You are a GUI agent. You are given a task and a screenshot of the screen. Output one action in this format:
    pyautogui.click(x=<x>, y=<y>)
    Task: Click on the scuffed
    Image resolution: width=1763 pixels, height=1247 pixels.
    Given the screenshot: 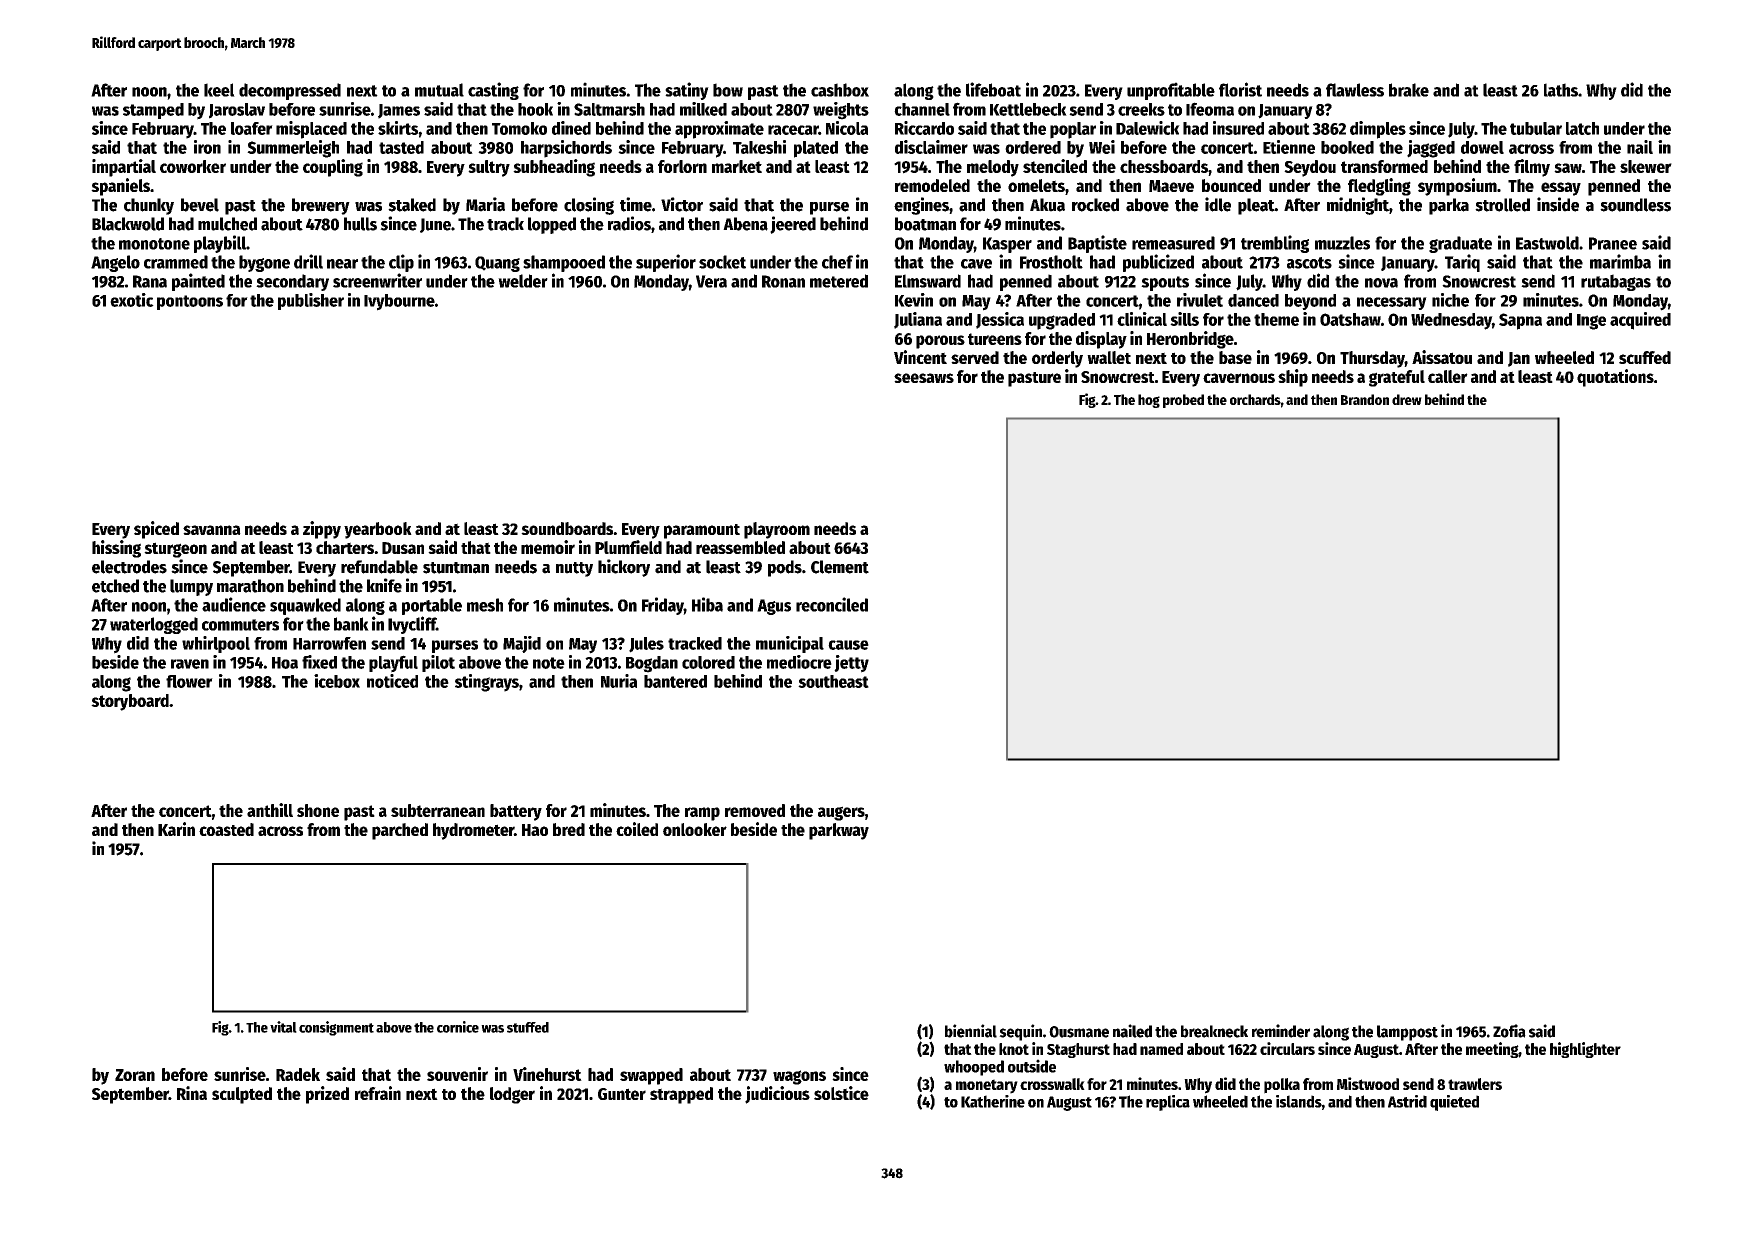 What is the action you would take?
    pyautogui.click(x=1645, y=357)
